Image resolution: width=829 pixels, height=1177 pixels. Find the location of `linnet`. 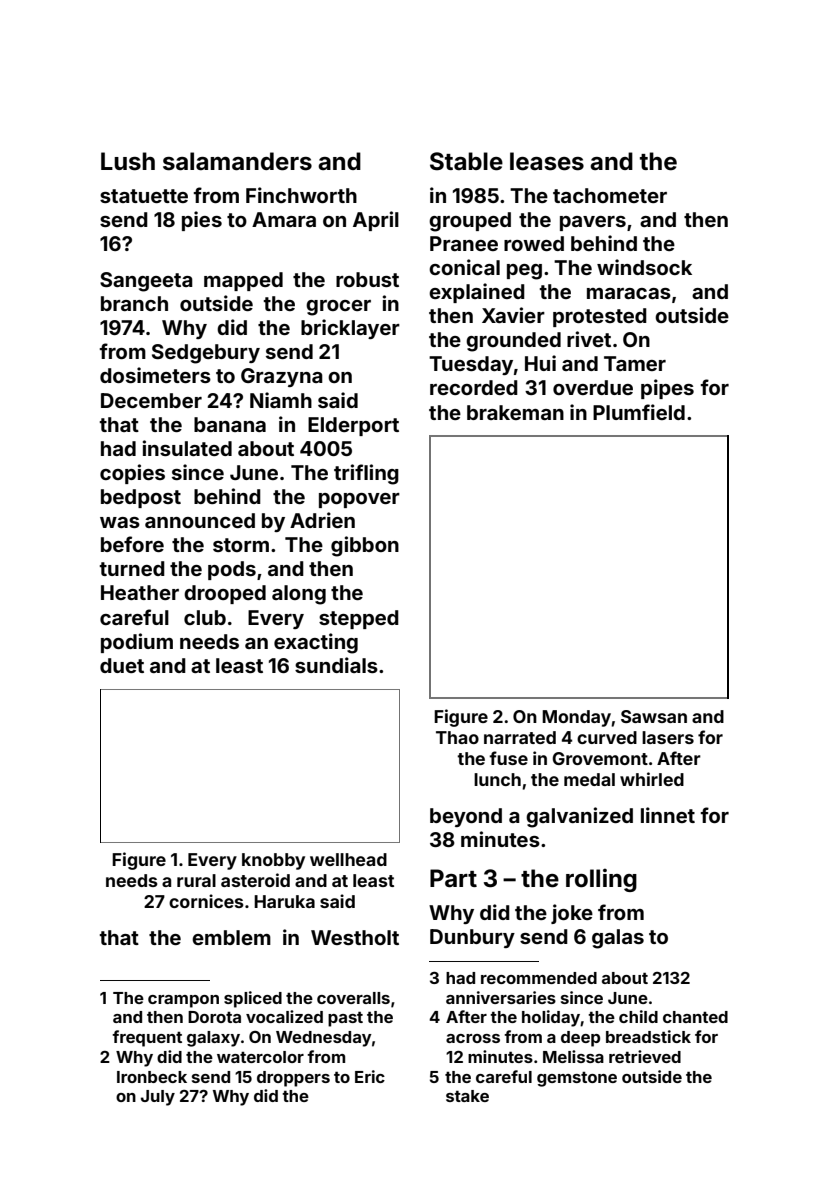

linnet is located at coordinates (668, 815).
